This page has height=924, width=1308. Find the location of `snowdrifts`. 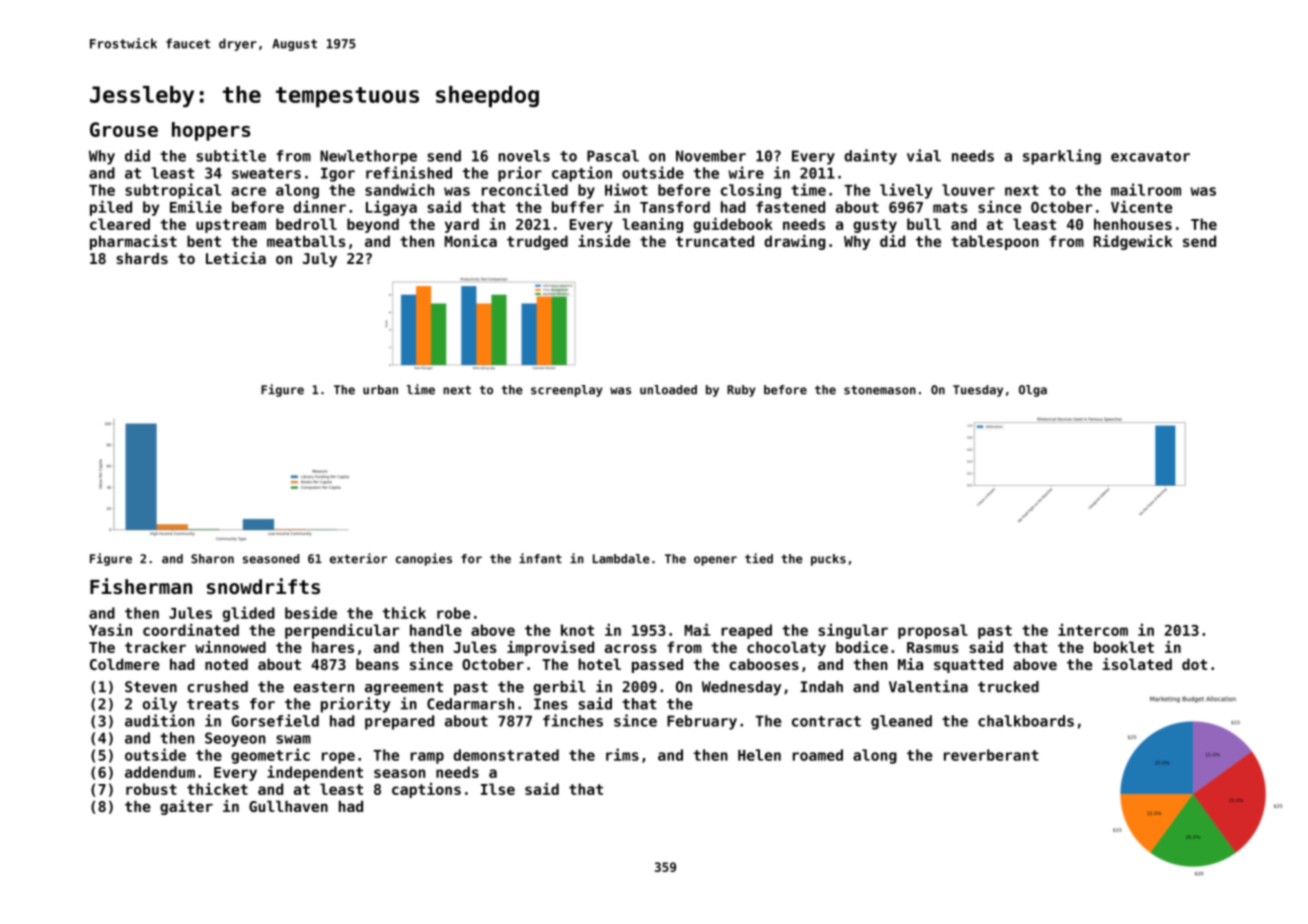

snowdrifts is located at coordinates (263, 586).
